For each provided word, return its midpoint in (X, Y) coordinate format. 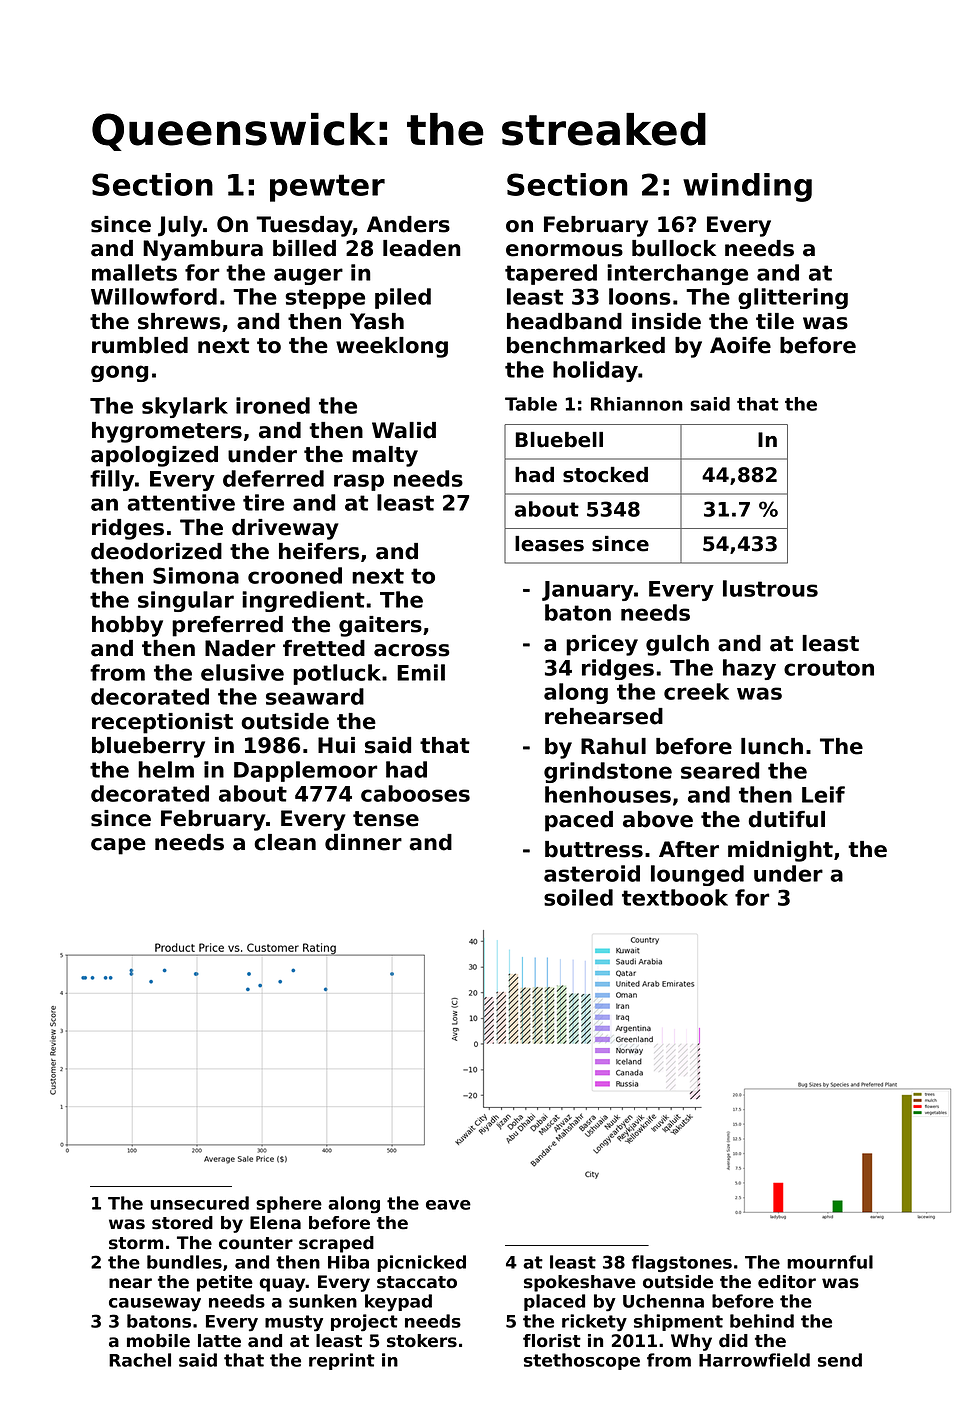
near (130, 1283)
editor (787, 1282)
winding (747, 187)
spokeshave (580, 1283)
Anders (408, 224)
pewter (327, 188)
